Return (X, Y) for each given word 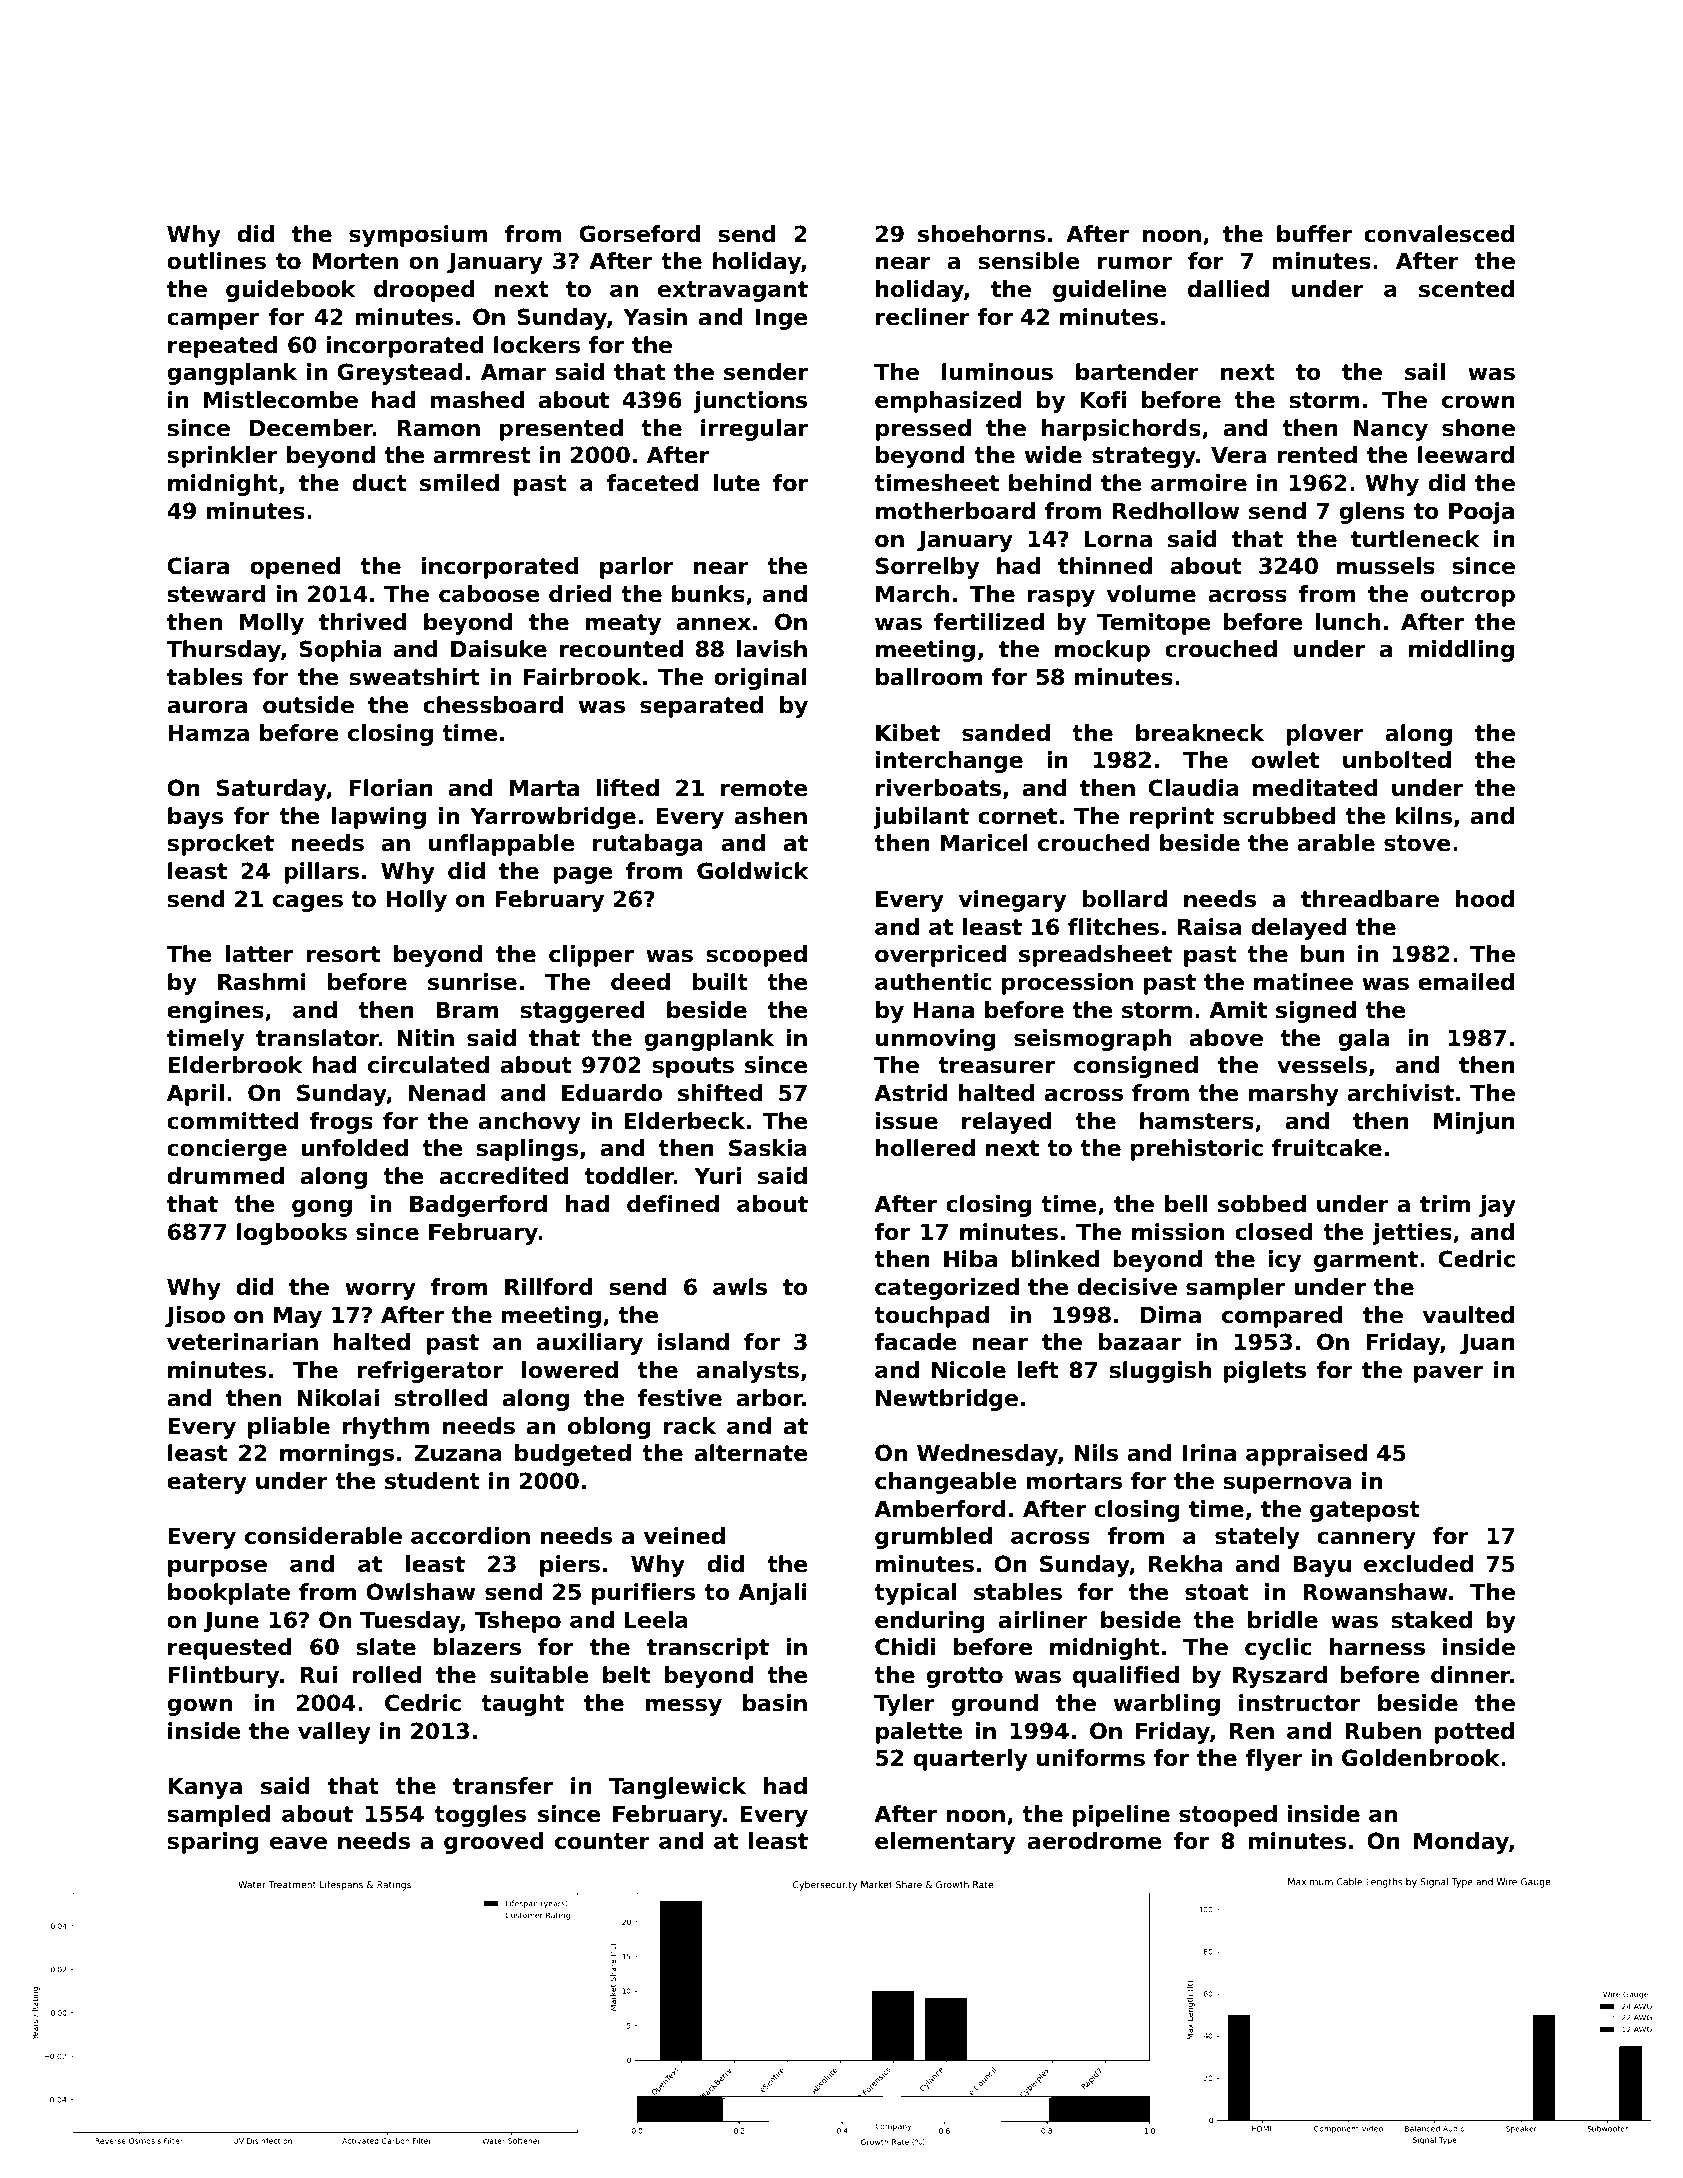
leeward (1466, 455)
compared (1282, 1317)
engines (215, 1012)
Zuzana (458, 1453)
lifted (628, 788)
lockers (537, 345)
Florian (391, 788)
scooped (756, 956)
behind (1050, 483)
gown (199, 1707)
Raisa (1210, 927)
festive (680, 1398)
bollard (1125, 899)
